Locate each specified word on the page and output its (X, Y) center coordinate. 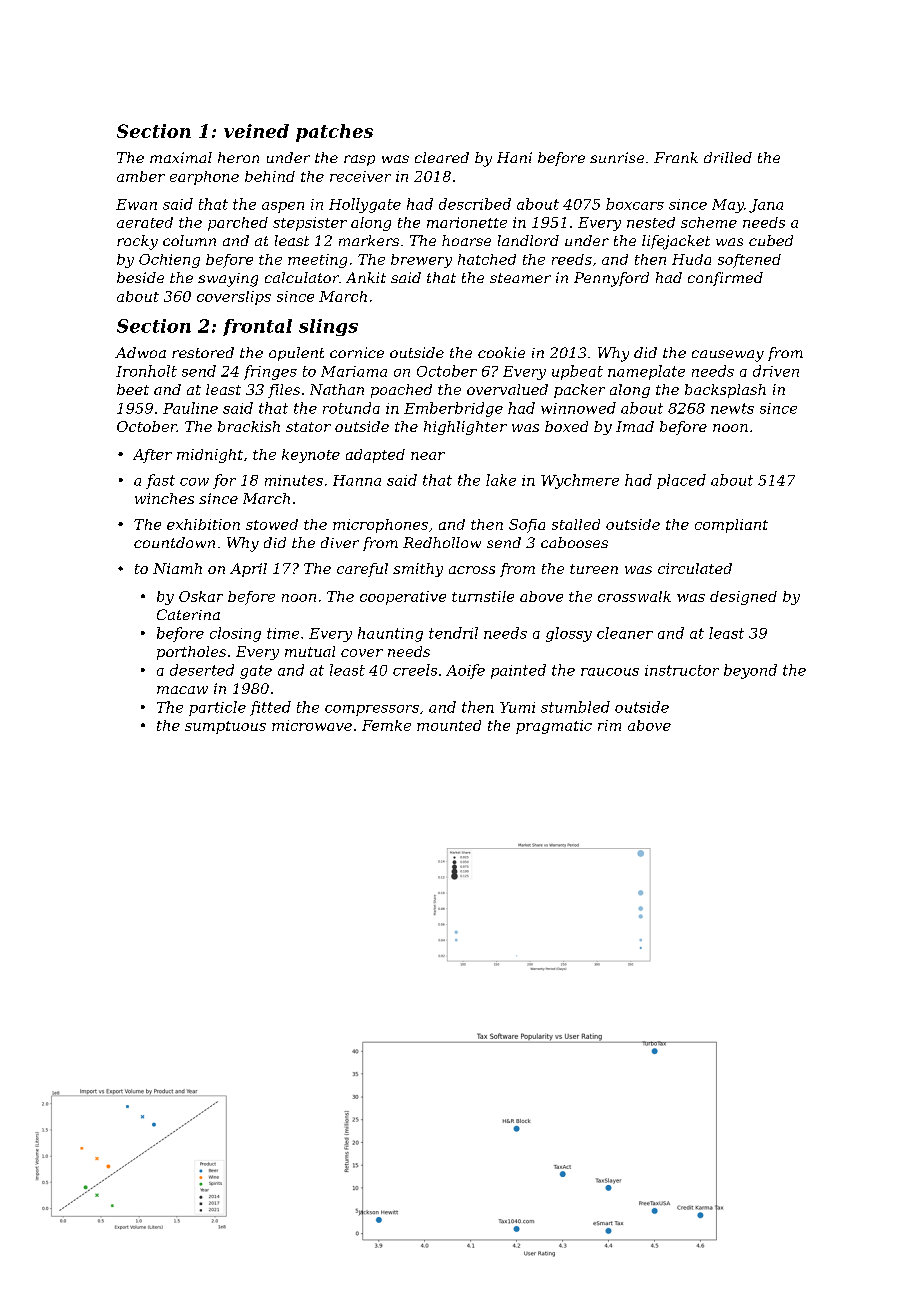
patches (334, 133)
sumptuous (225, 727)
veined (256, 131)
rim (609, 725)
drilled (728, 157)
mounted (449, 725)
